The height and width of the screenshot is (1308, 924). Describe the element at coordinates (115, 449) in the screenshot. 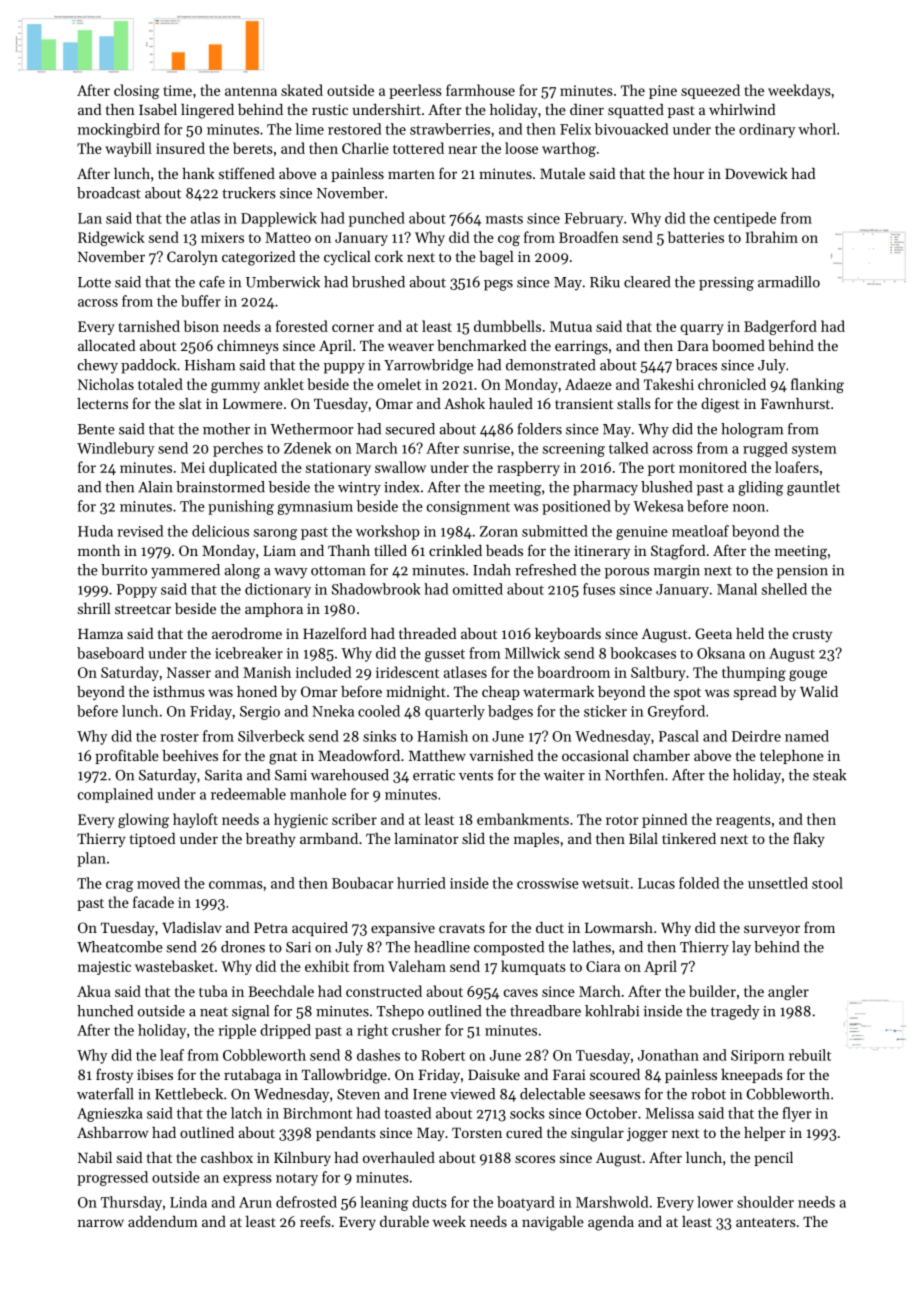

I see `Windlebury` at that location.
